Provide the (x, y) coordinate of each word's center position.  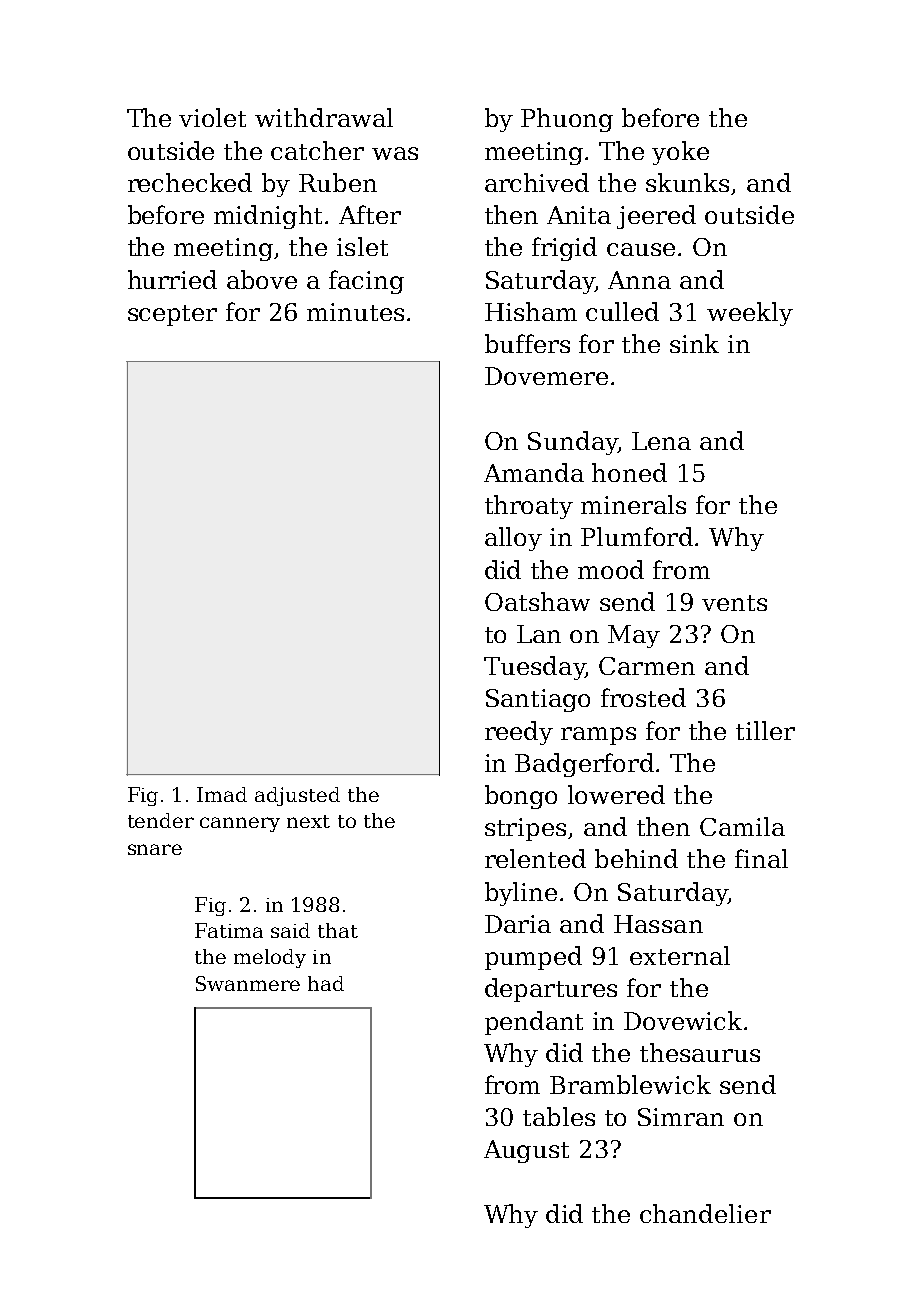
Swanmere (248, 983)
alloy (513, 539)
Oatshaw (537, 601)
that (338, 930)
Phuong (567, 120)
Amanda (534, 472)
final (761, 858)
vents (734, 603)
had (326, 983)
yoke (680, 153)
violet (212, 117)
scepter (172, 315)
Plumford (637, 536)
